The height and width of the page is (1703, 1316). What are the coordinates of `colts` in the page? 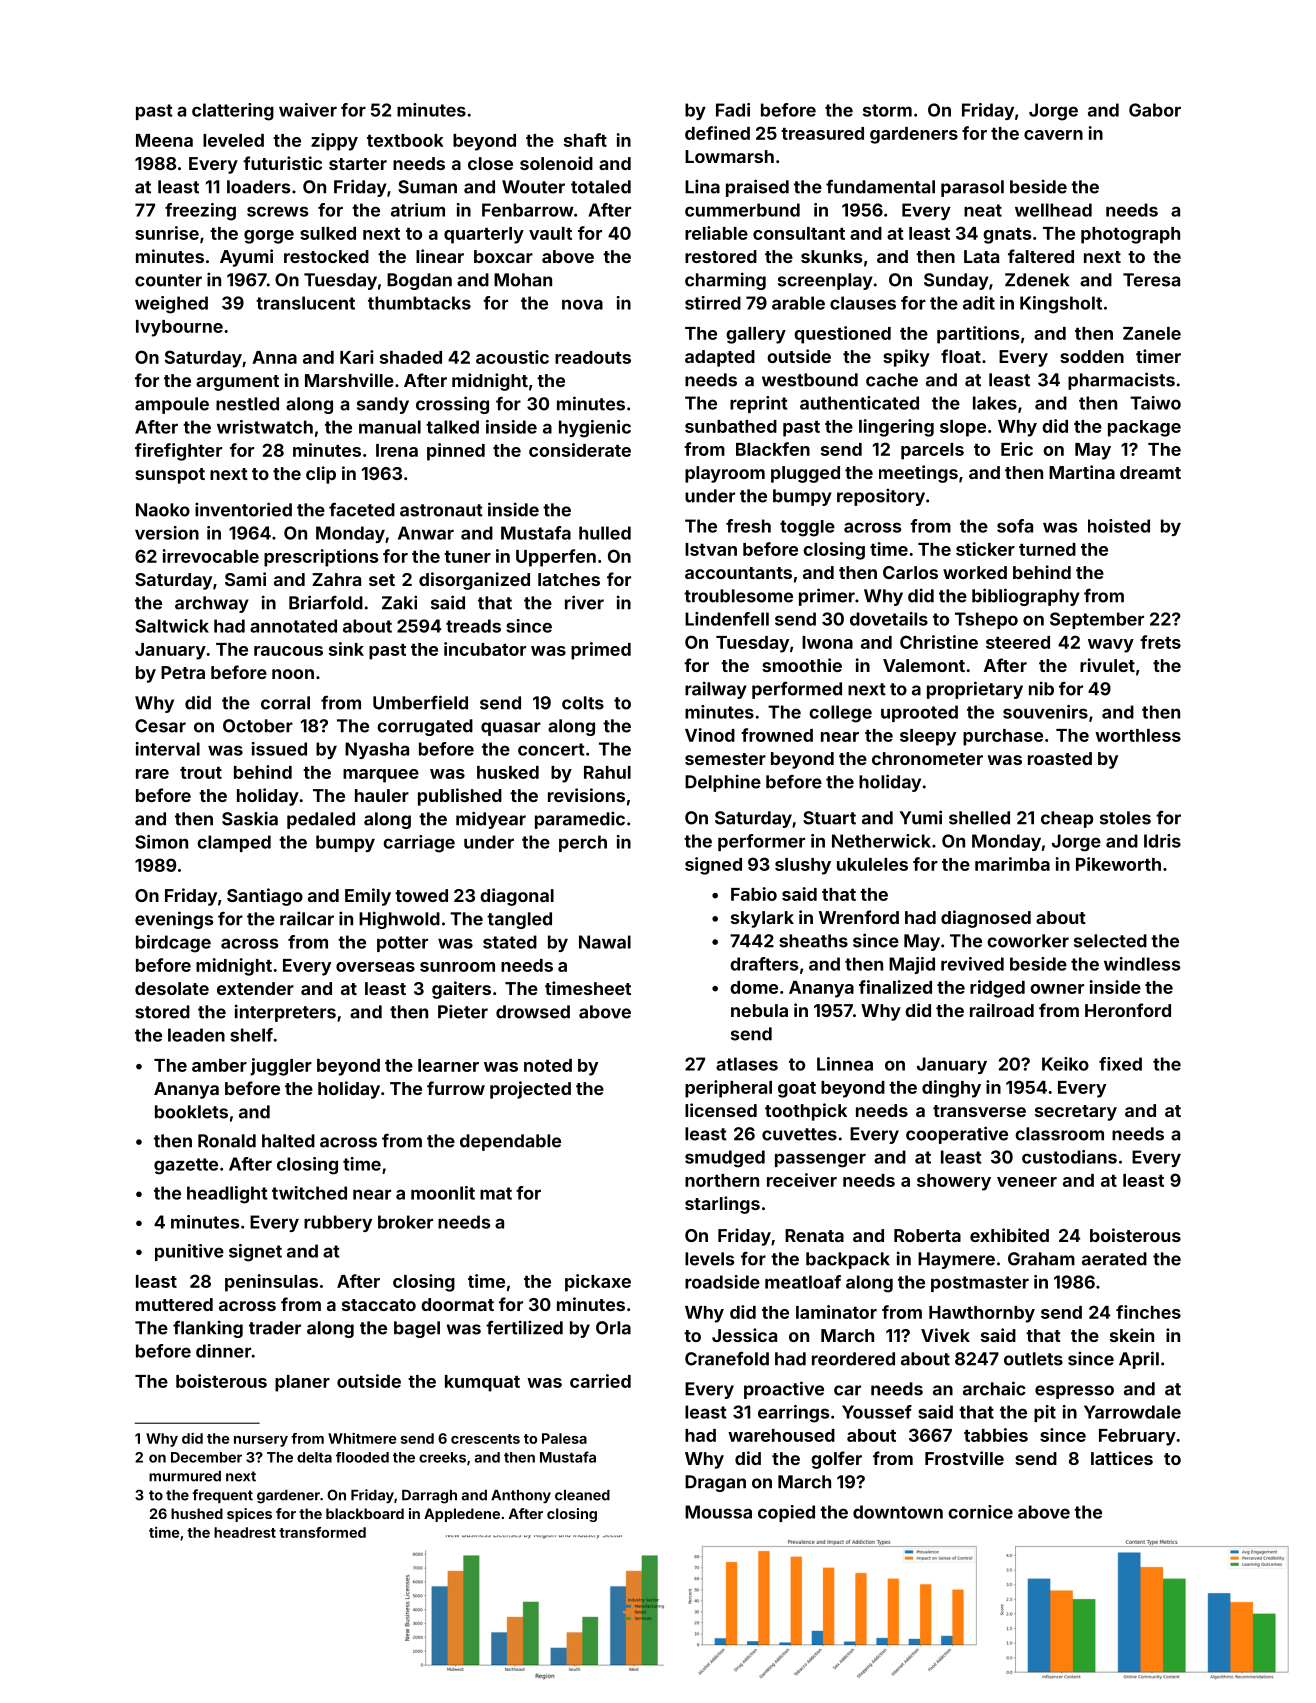 It's located at (583, 703).
